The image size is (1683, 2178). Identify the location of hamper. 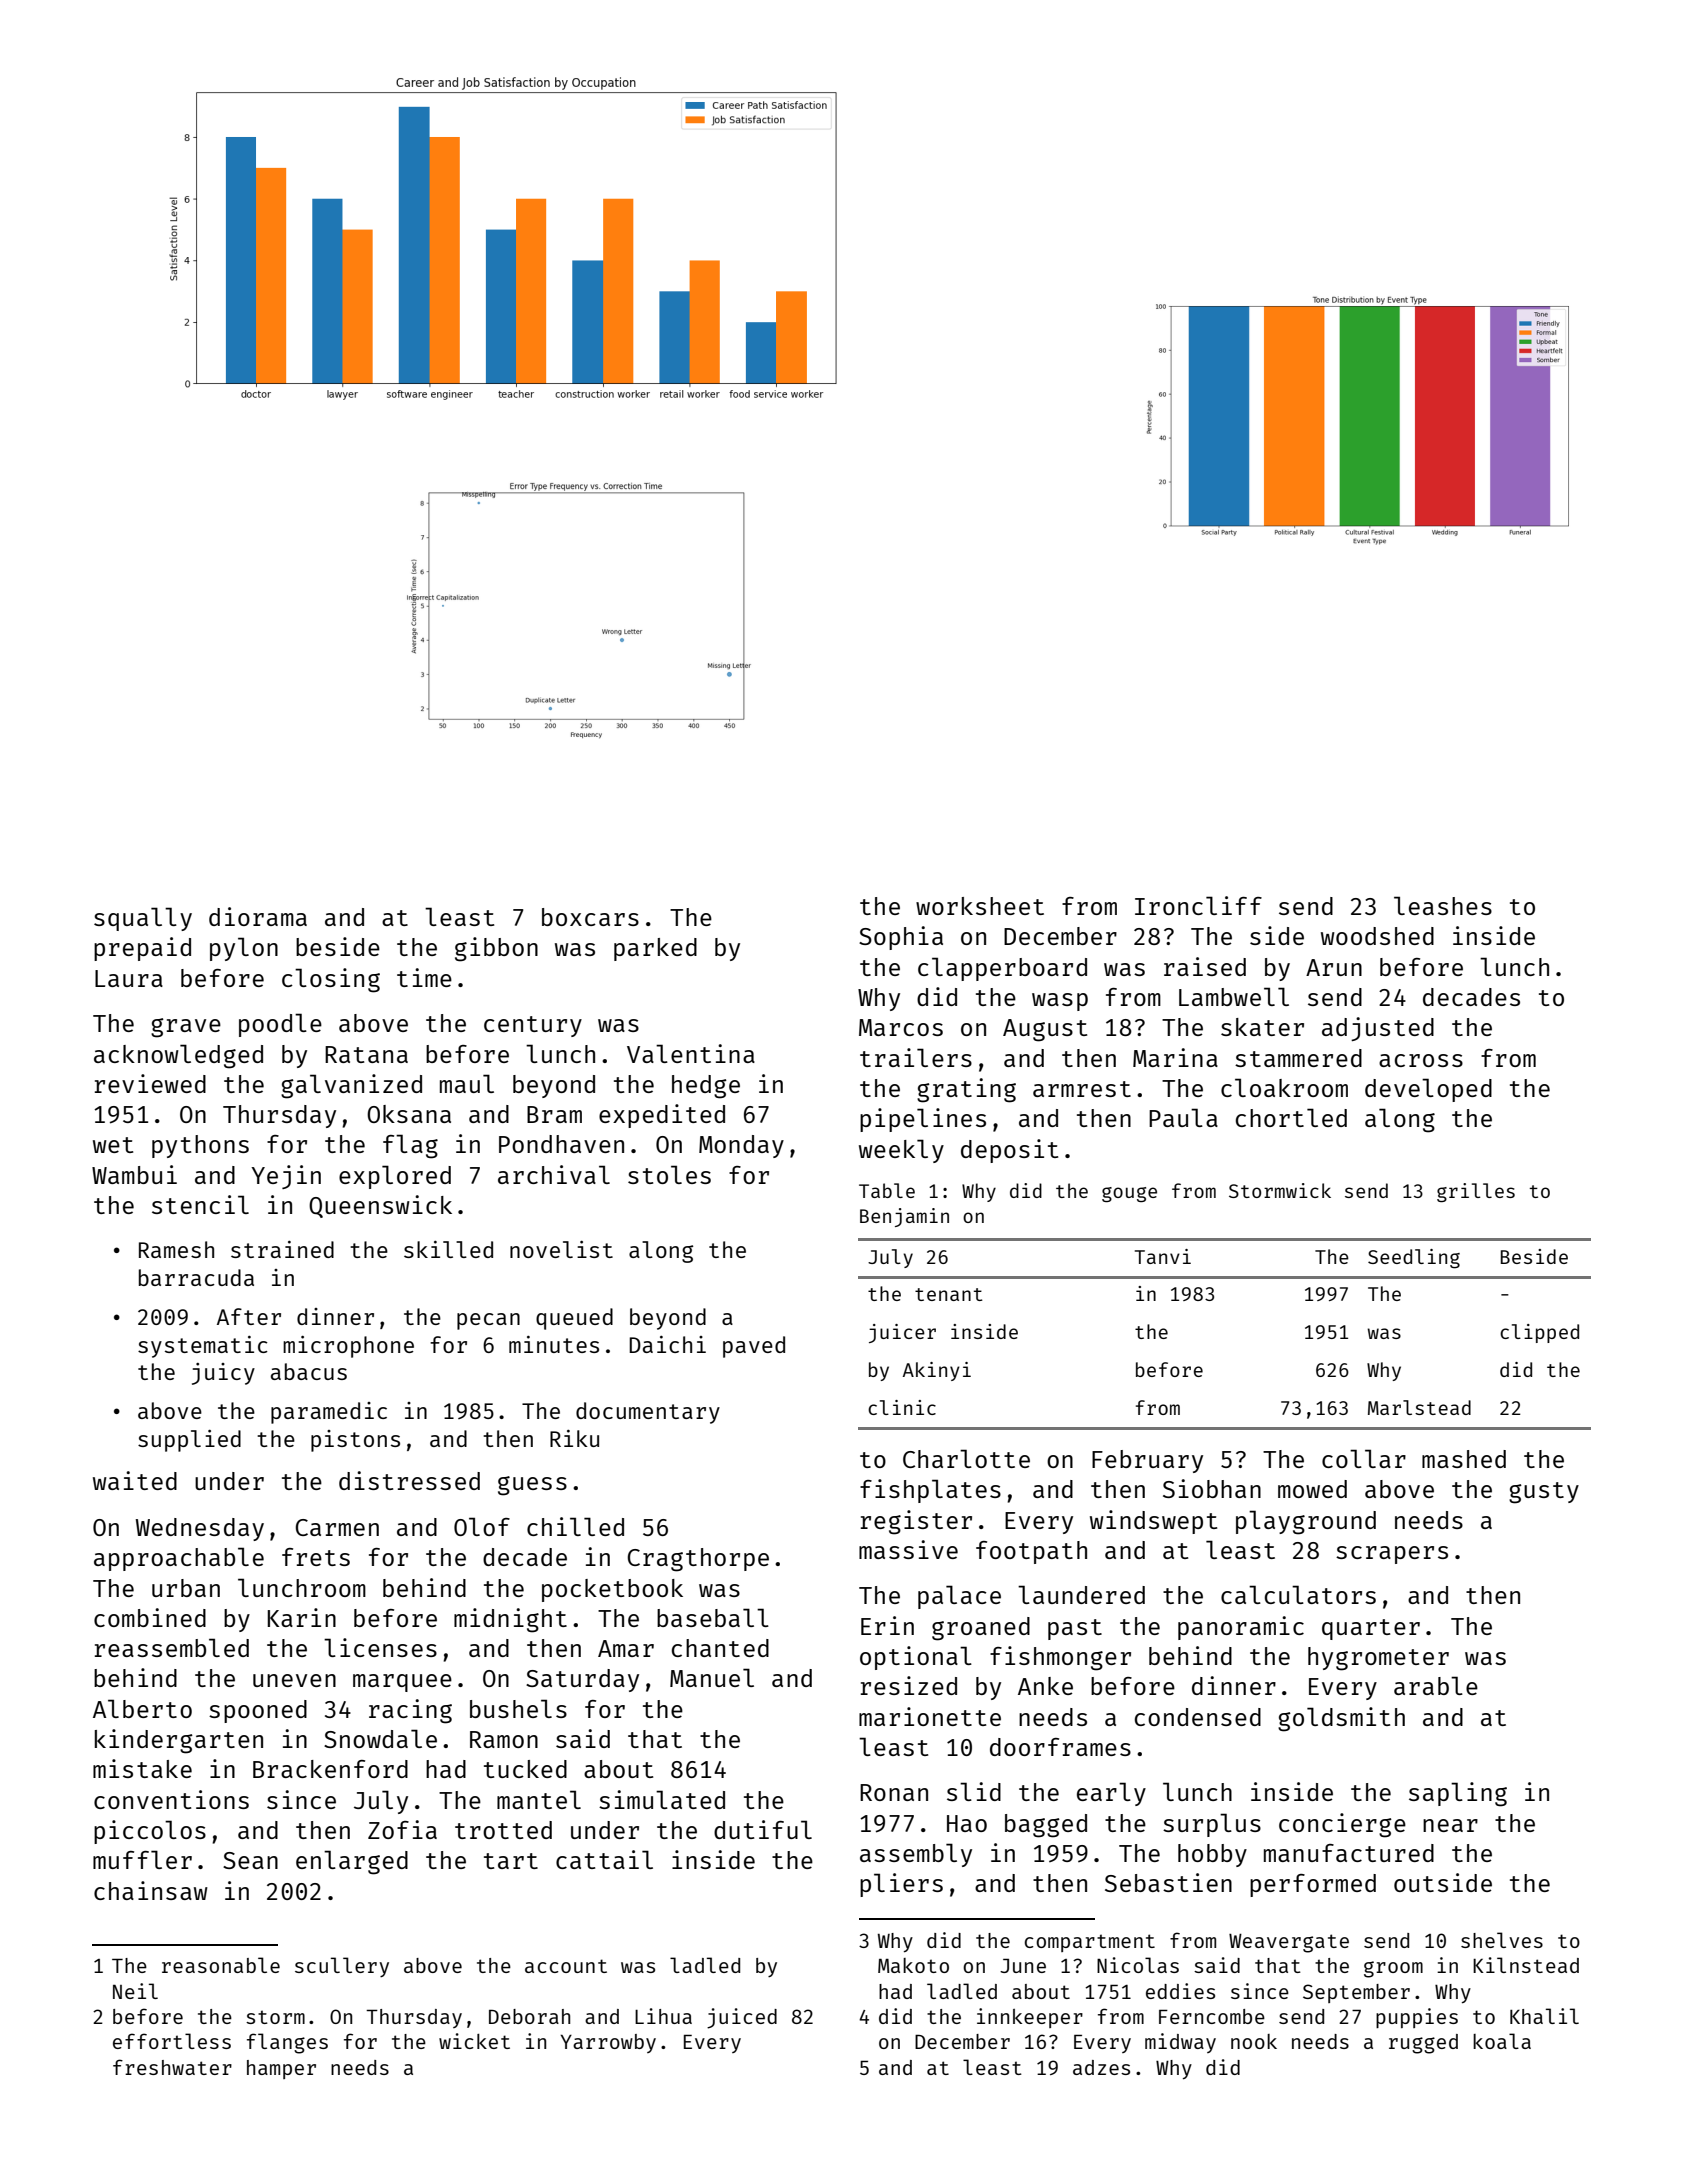
(281, 2069).
